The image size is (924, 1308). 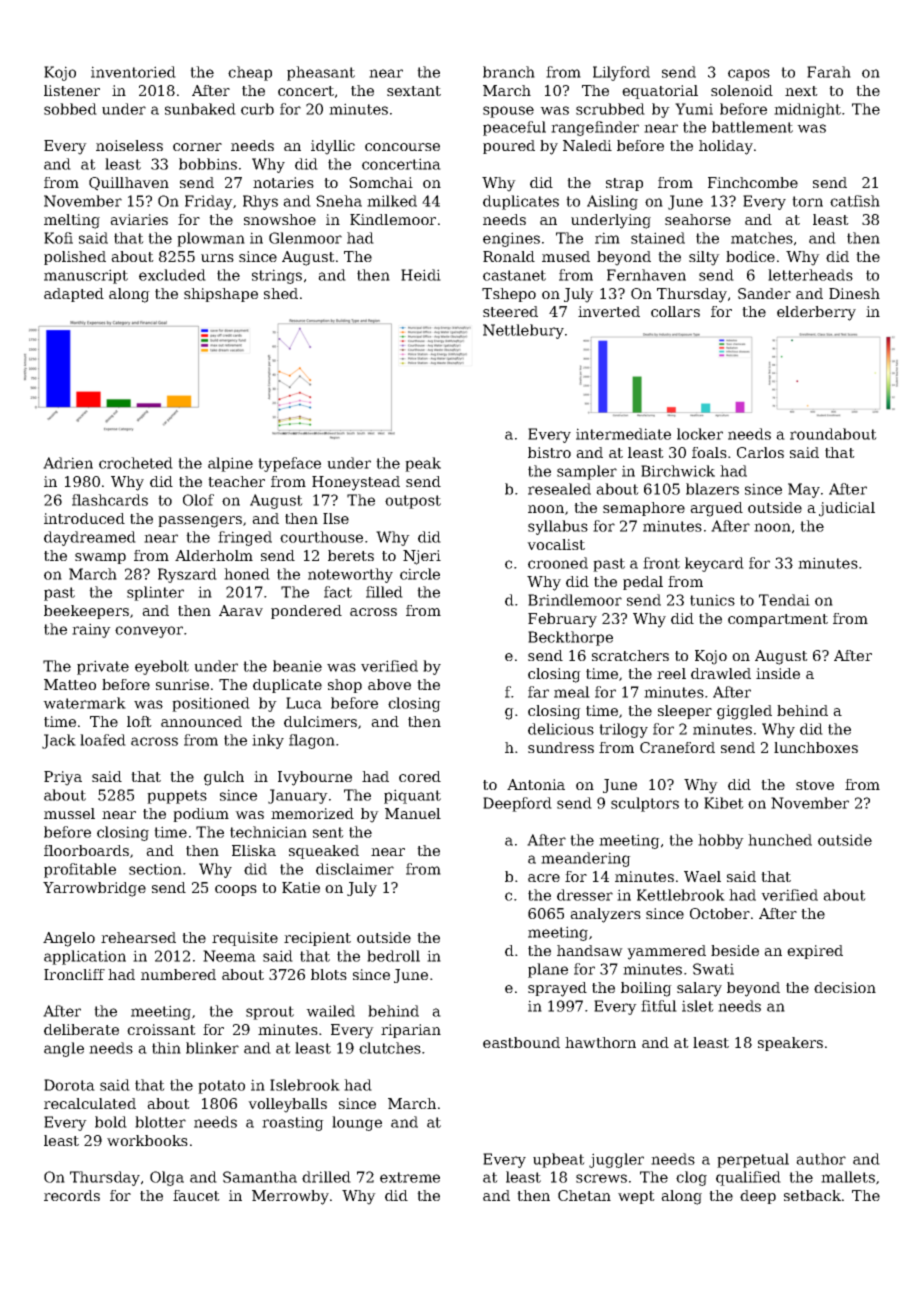 I want to click on Kibet, so click(x=724, y=803).
